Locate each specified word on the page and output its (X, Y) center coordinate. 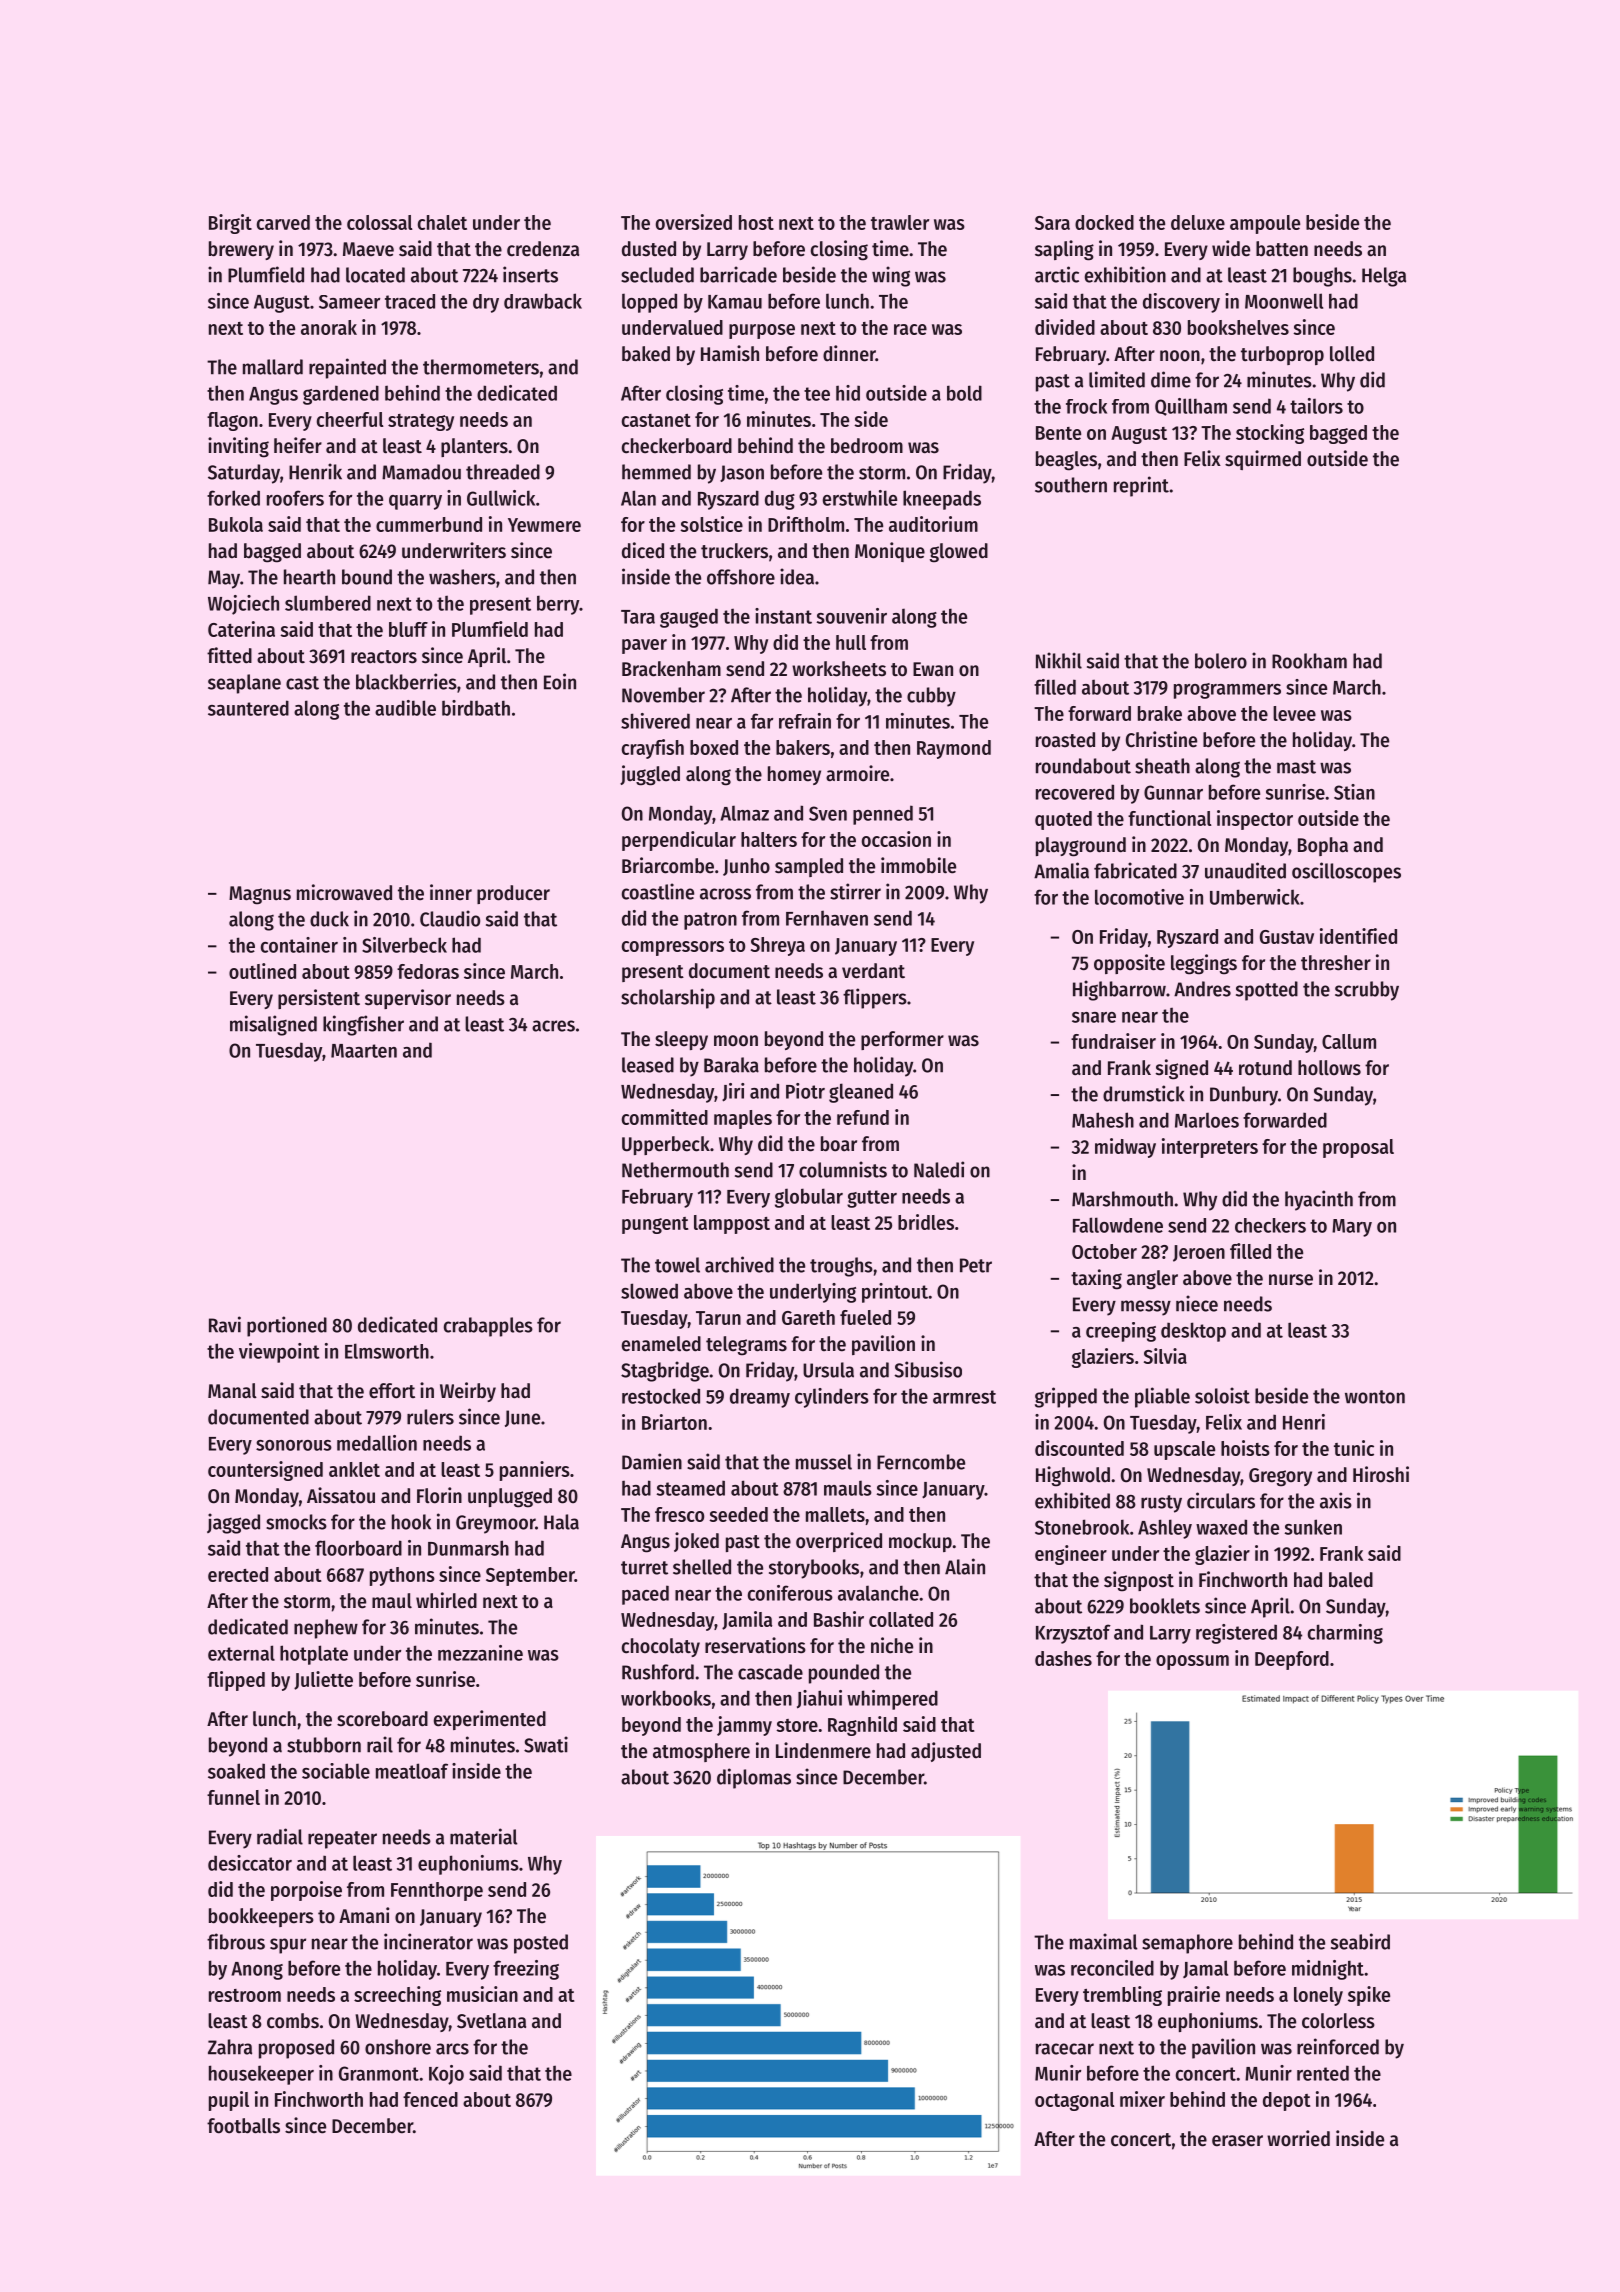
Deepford (1292, 1660)
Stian (1354, 792)
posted (541, 1944)
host (756, 222)
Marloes (1207, 1120)
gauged (689, 618)
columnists (843, 1169)
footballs (243, 2126)
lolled (1352, 354)
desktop (1193, 1332)
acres (553, 1026)
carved (283, 222)
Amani (364, 1915)
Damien (652, 1461)
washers (462, 577)
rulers (430, 1417)
